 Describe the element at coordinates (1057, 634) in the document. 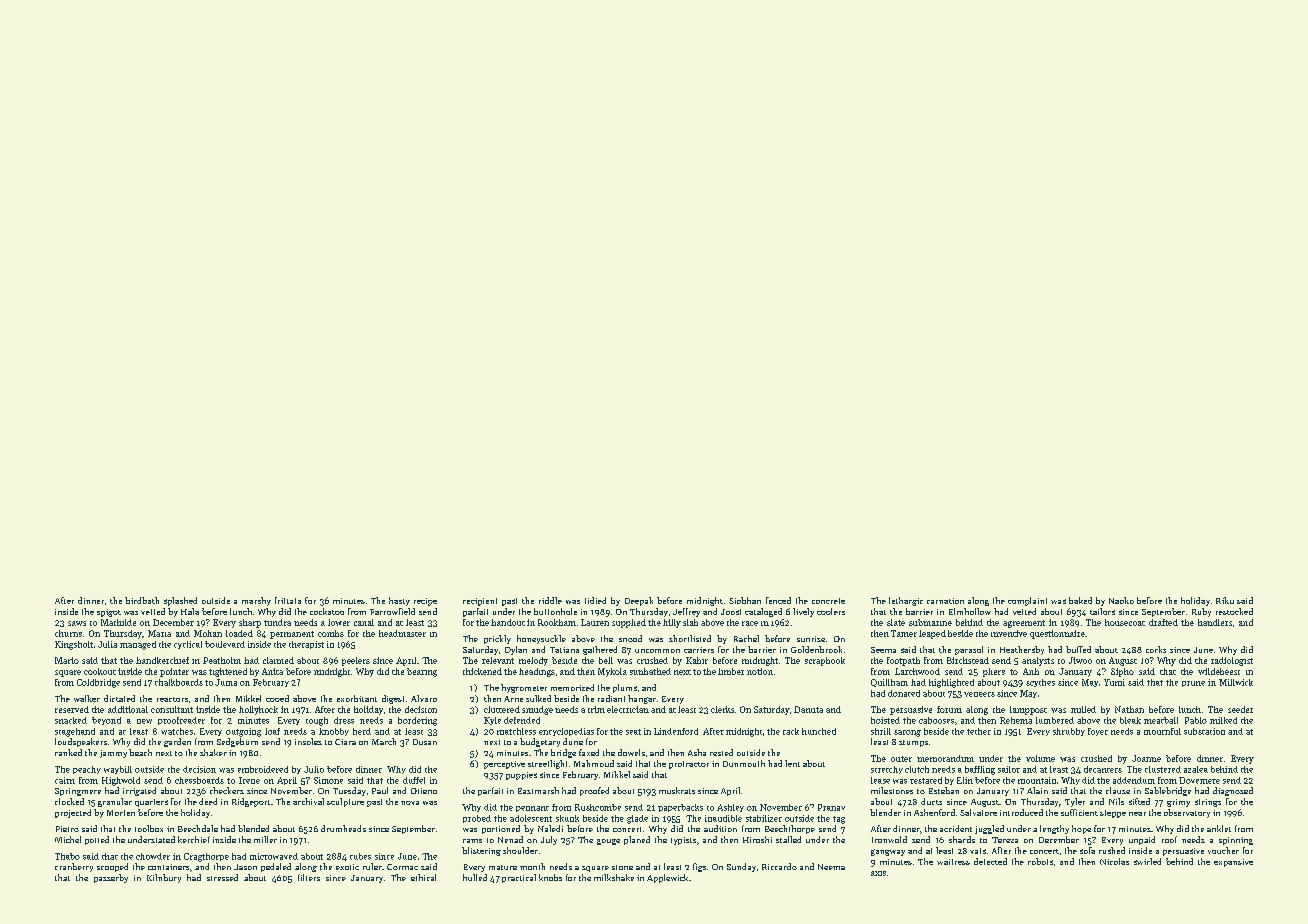

I see `questionnaire` at that location.
